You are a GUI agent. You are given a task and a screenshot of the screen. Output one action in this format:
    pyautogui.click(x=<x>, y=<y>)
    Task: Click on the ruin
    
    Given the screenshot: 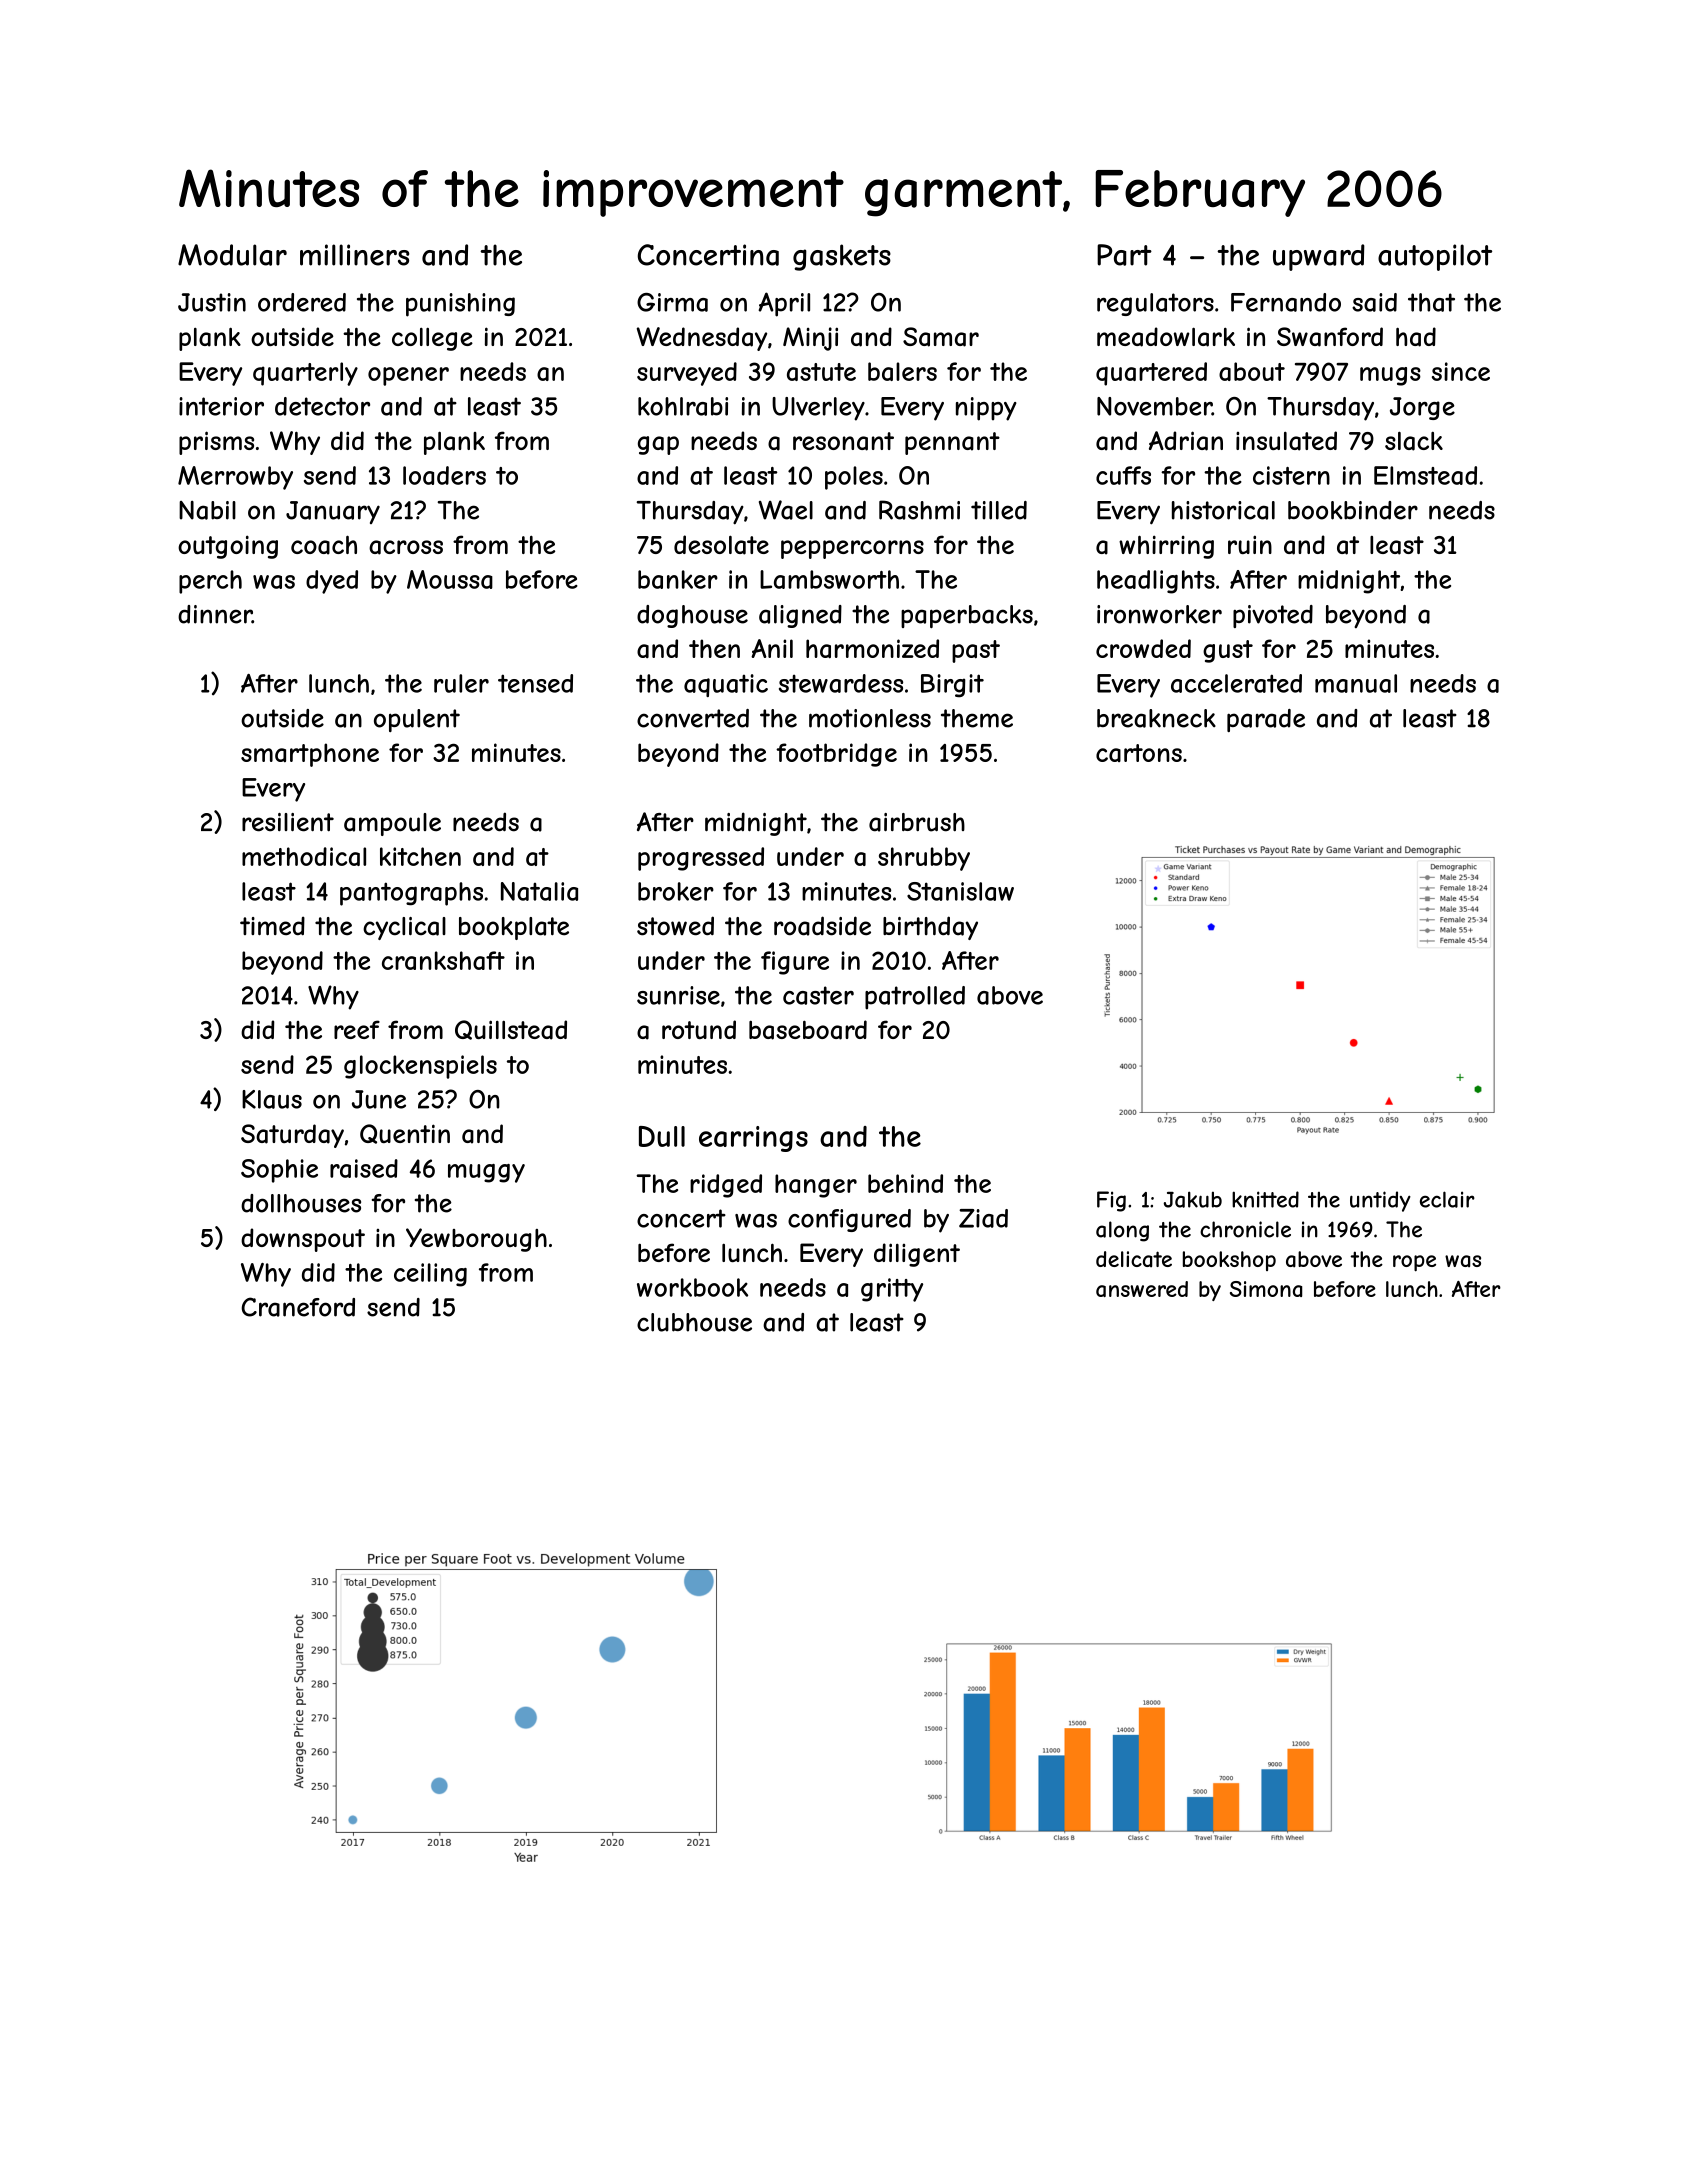 What is the action you would take?
    pyautogui.click(x=1250, y=544)
